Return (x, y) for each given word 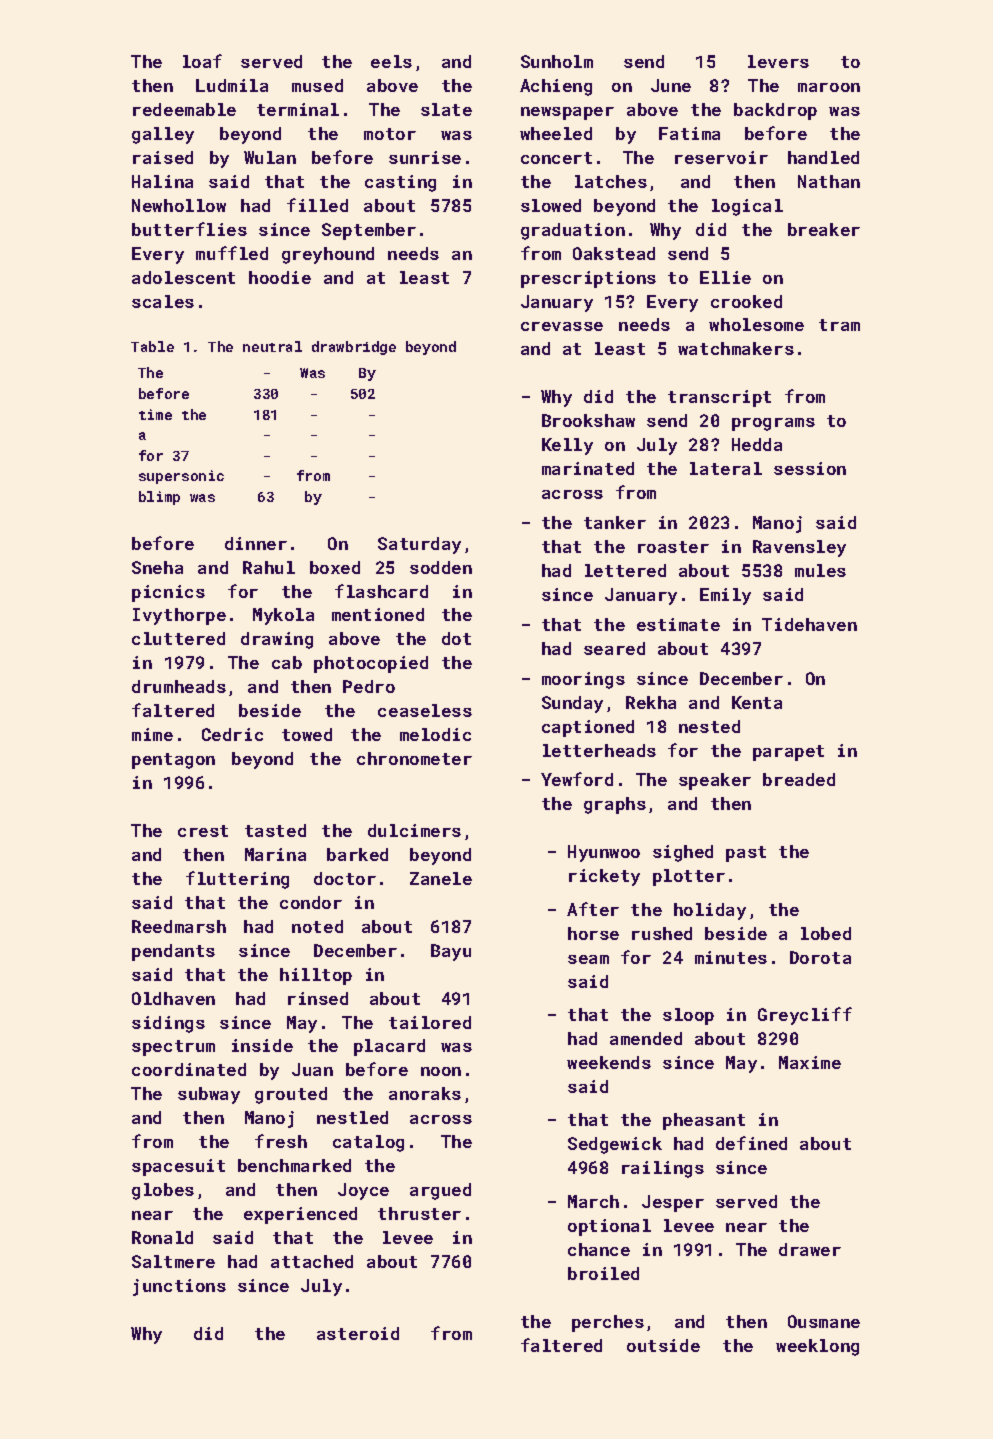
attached (312, 1261)
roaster (673, 547)
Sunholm (557, 61)
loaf (202, 61)
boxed (335, 567)
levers (778, 61)
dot (456, 638)
